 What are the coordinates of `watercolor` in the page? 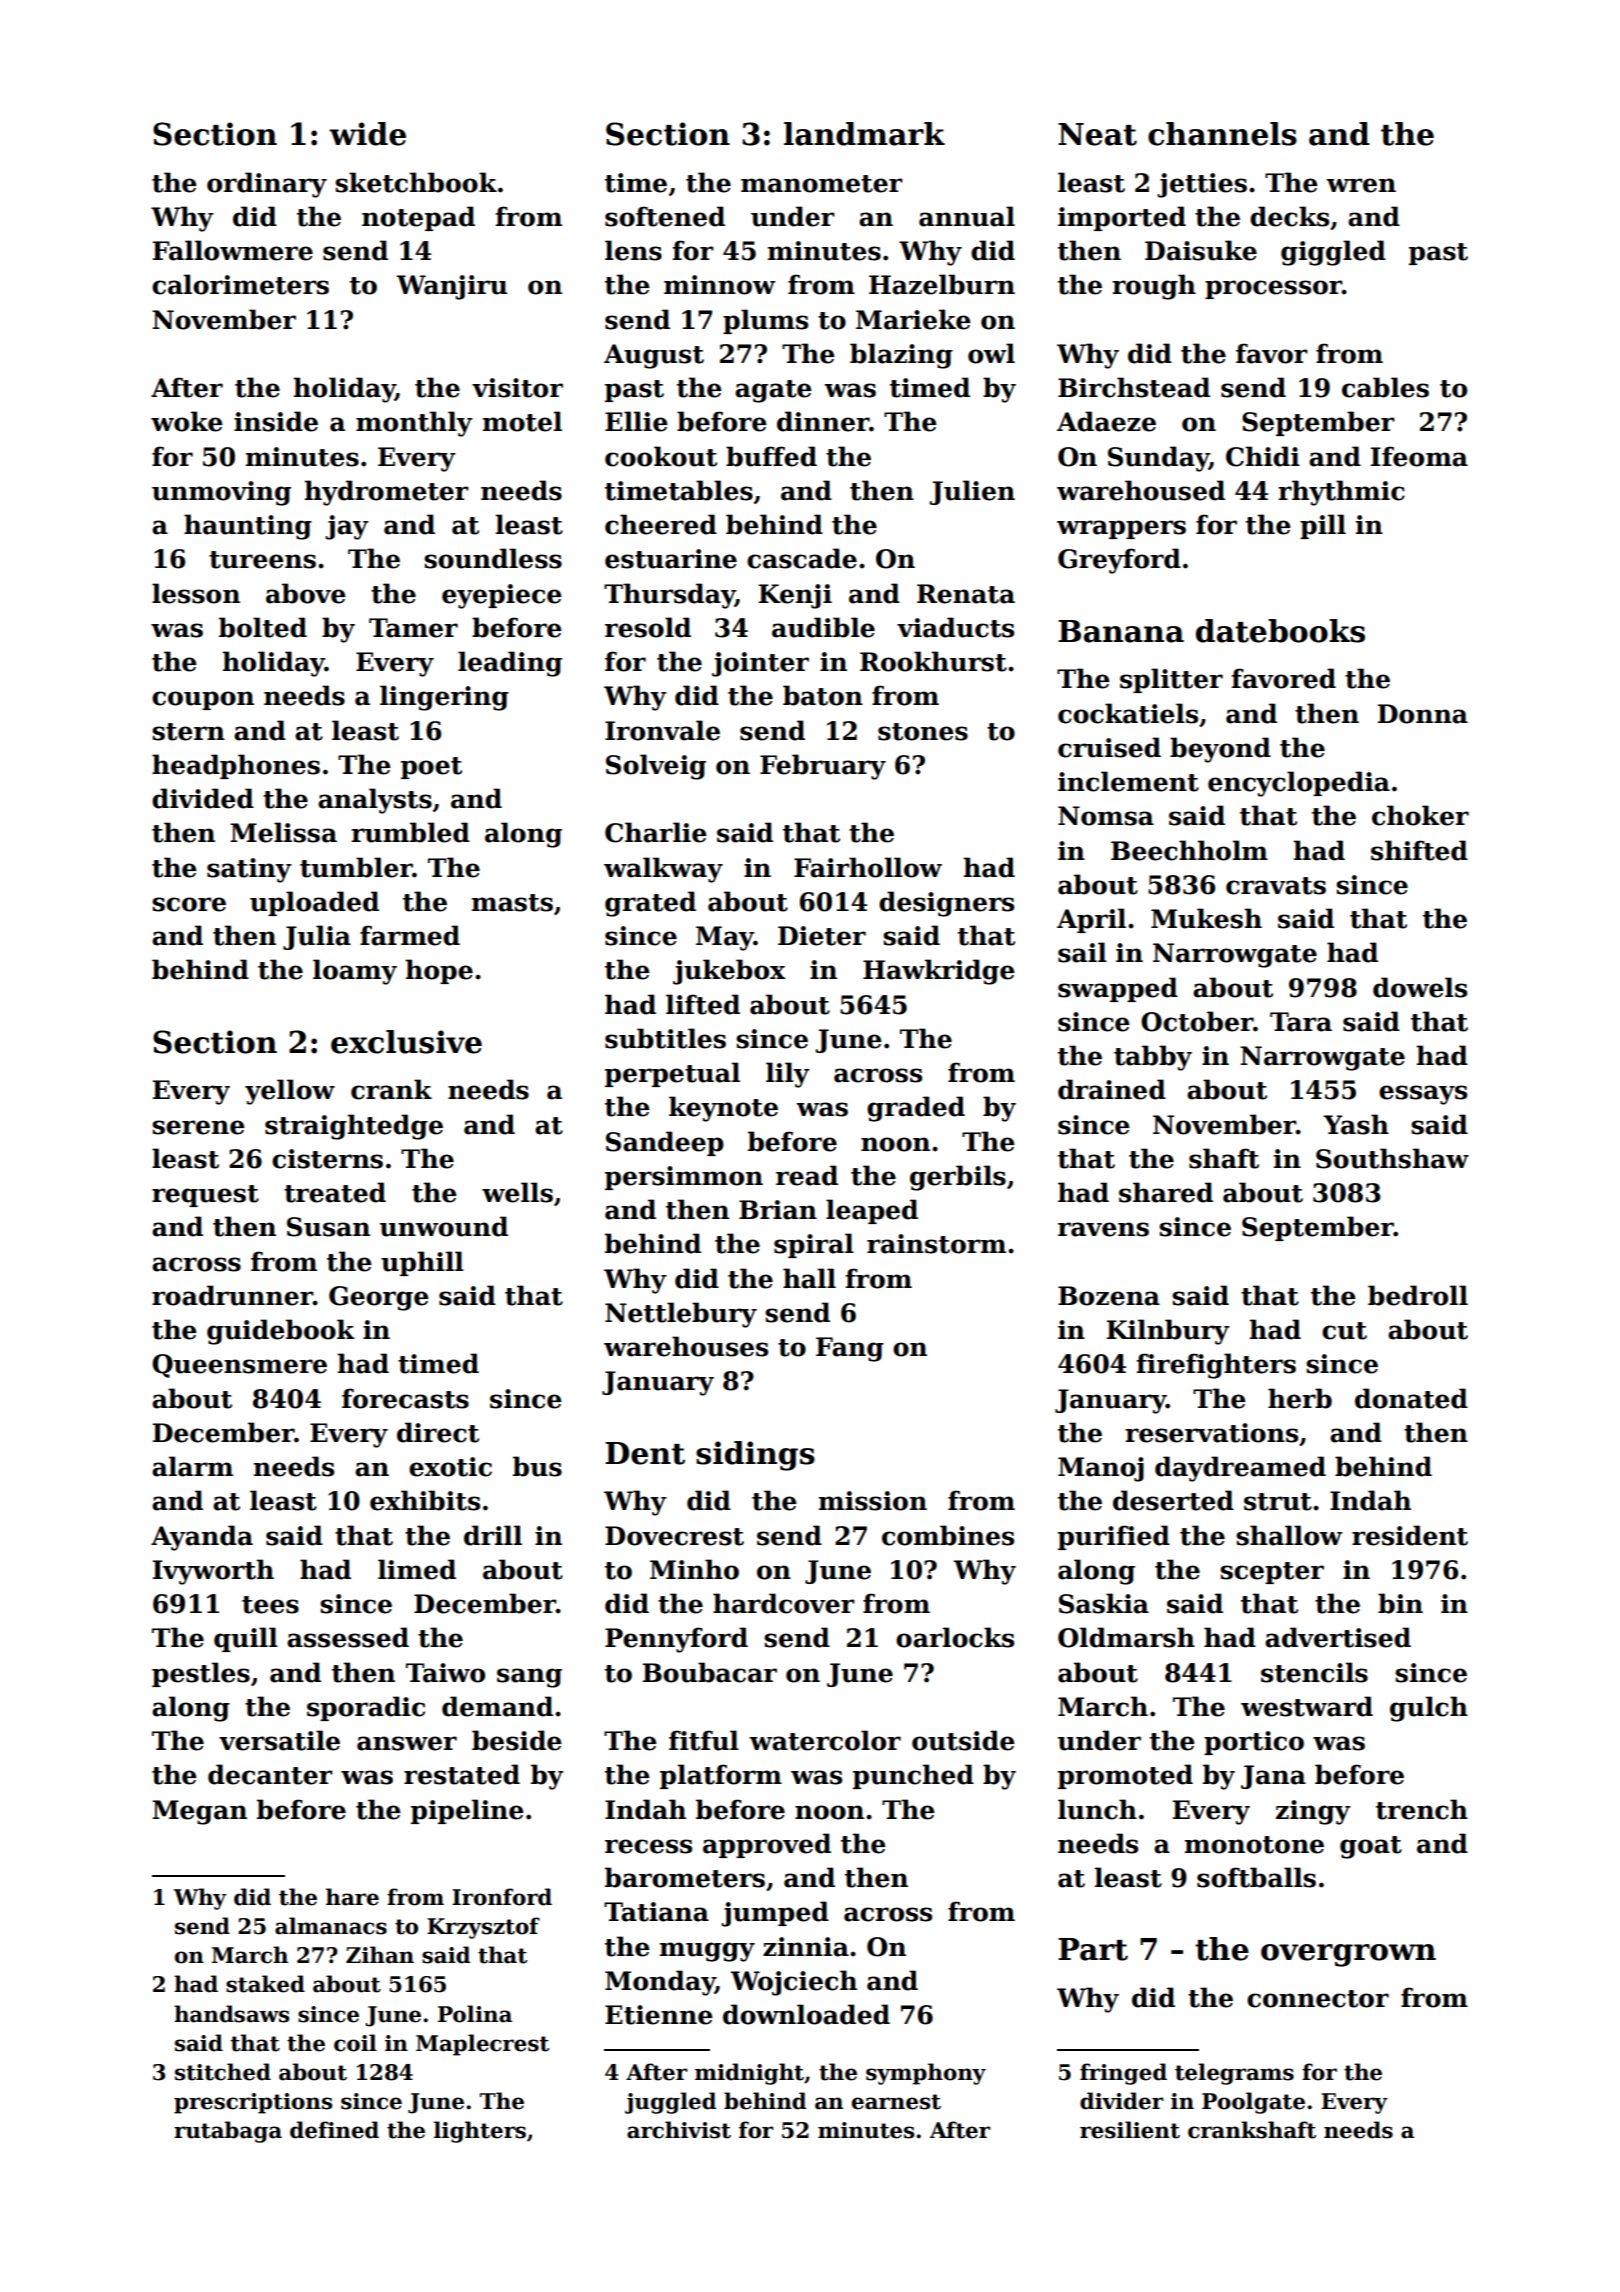 It's located at (825, 1740).
